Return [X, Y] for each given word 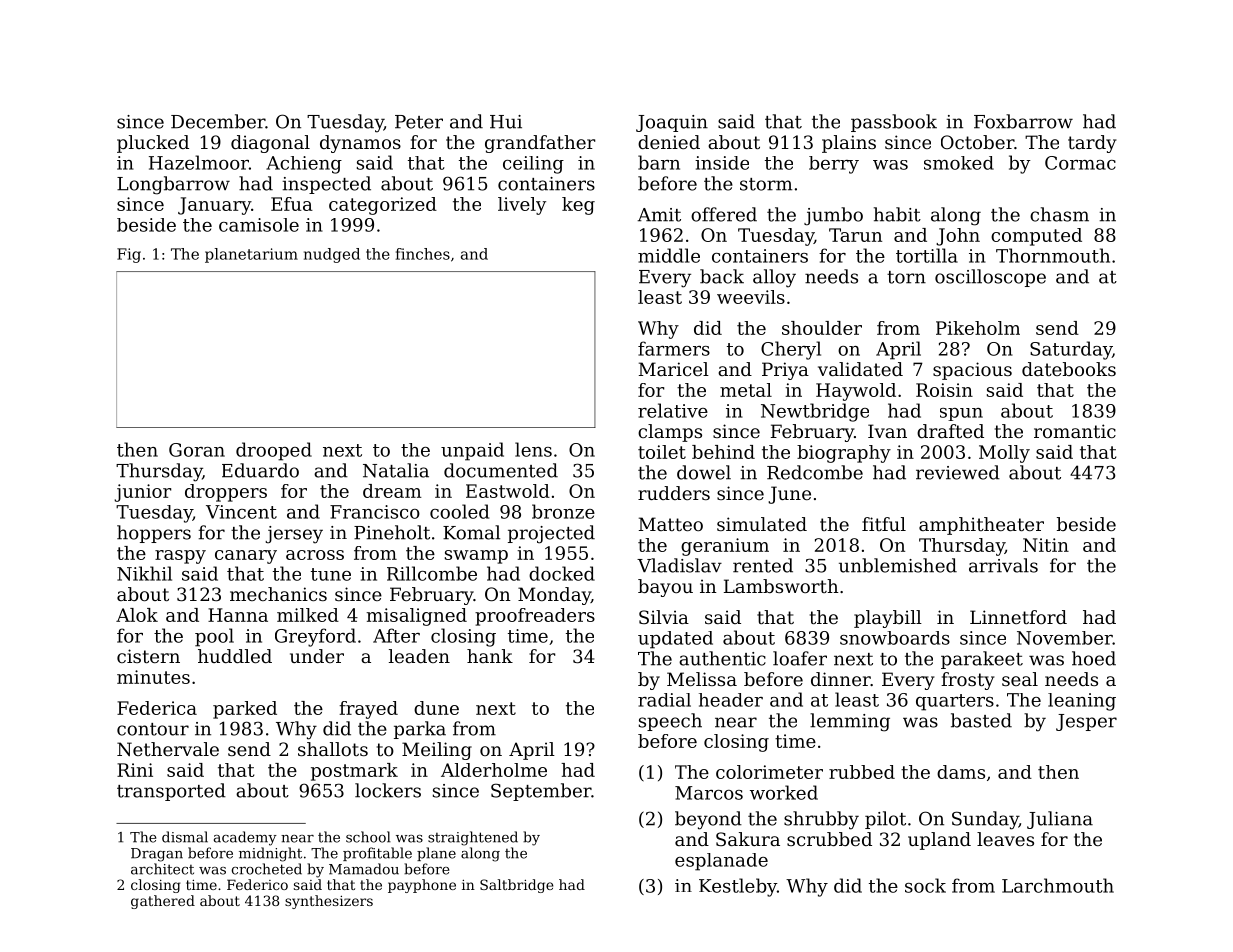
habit [897, 214]
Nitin [1046, 545]
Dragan [157, 855]
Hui [506, 122]
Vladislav [679, 565]
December [218, 121]
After [396, 635]
